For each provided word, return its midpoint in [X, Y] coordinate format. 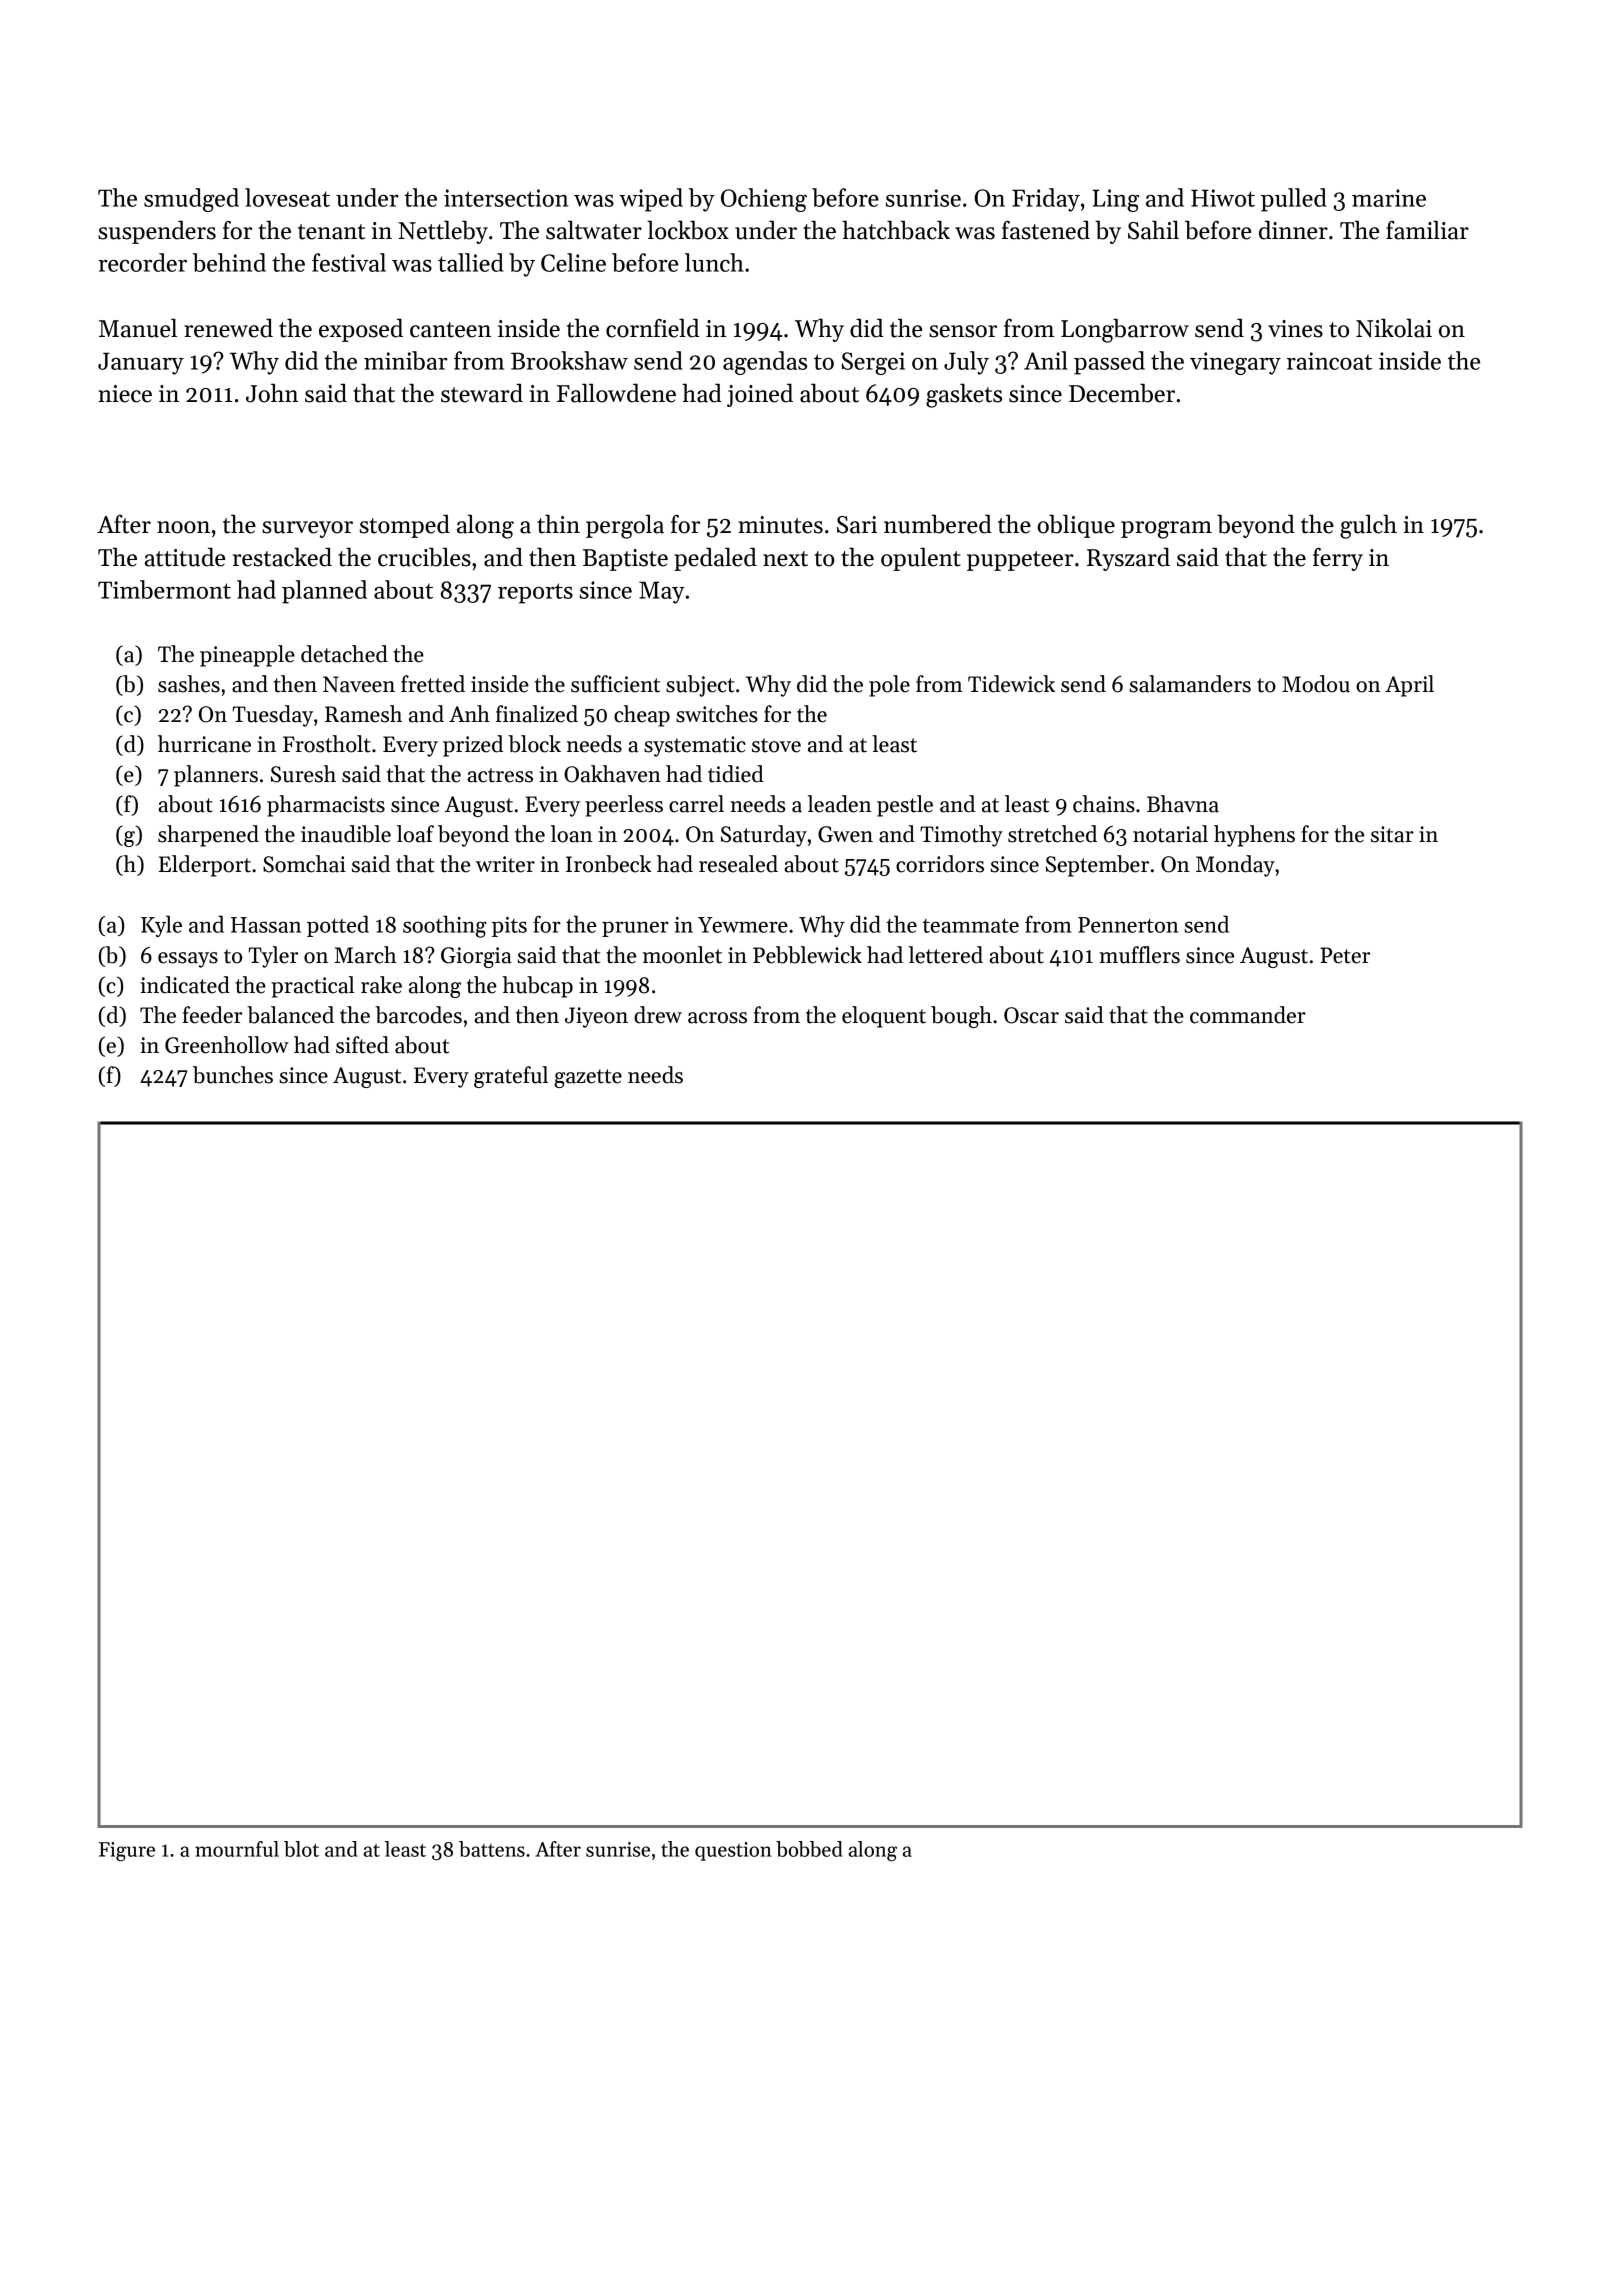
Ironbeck [608, 864]
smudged [191, 200]
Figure [127, 1851]
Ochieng [764, 200]
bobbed [809, 1849]
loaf [415, 834]
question [733, 1851]
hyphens [1254, 836]
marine [1389, 198]
